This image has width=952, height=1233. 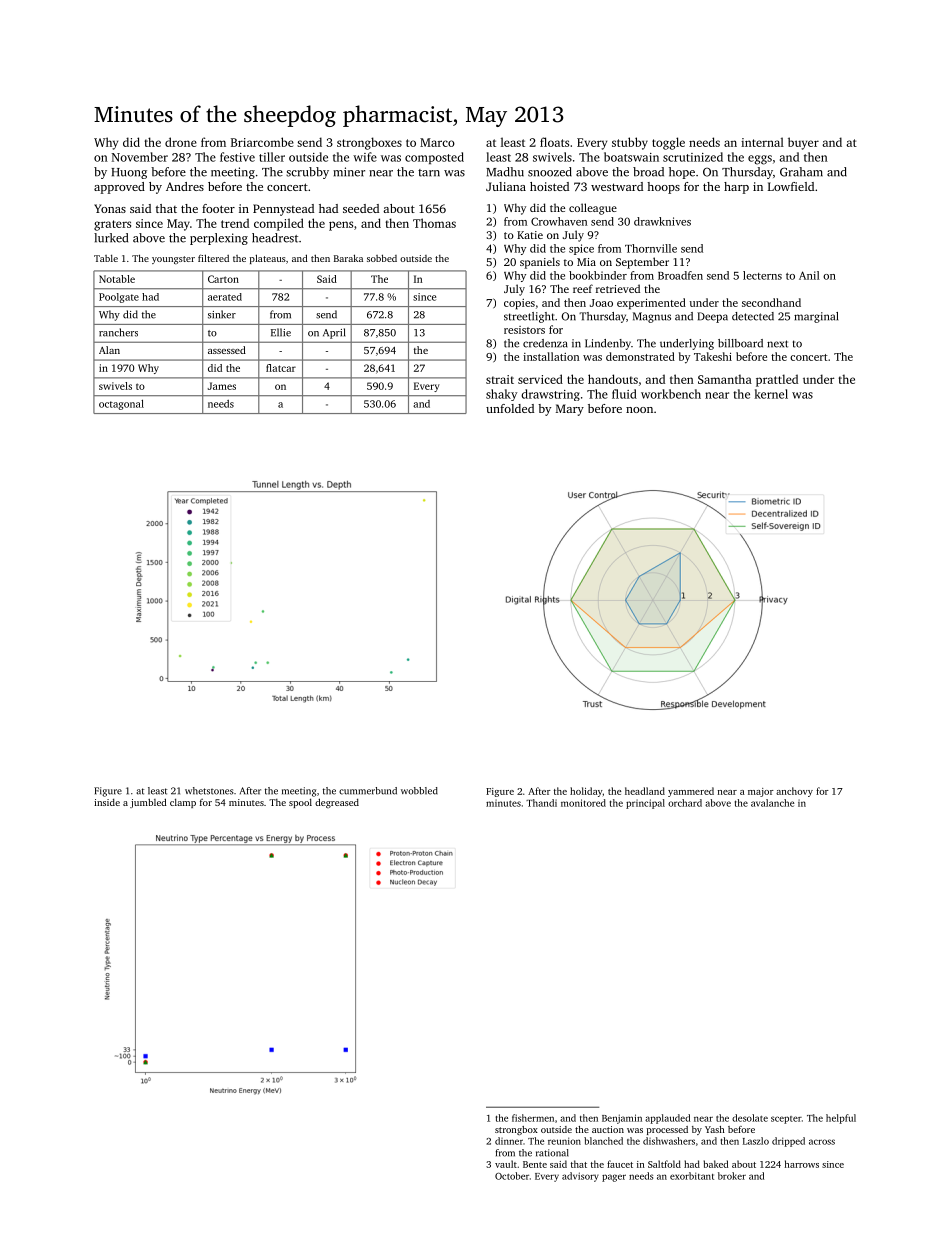 What do you see at coordinates (524, 330) in the image?
I see `resistors` at bounding box center [524, 330].
